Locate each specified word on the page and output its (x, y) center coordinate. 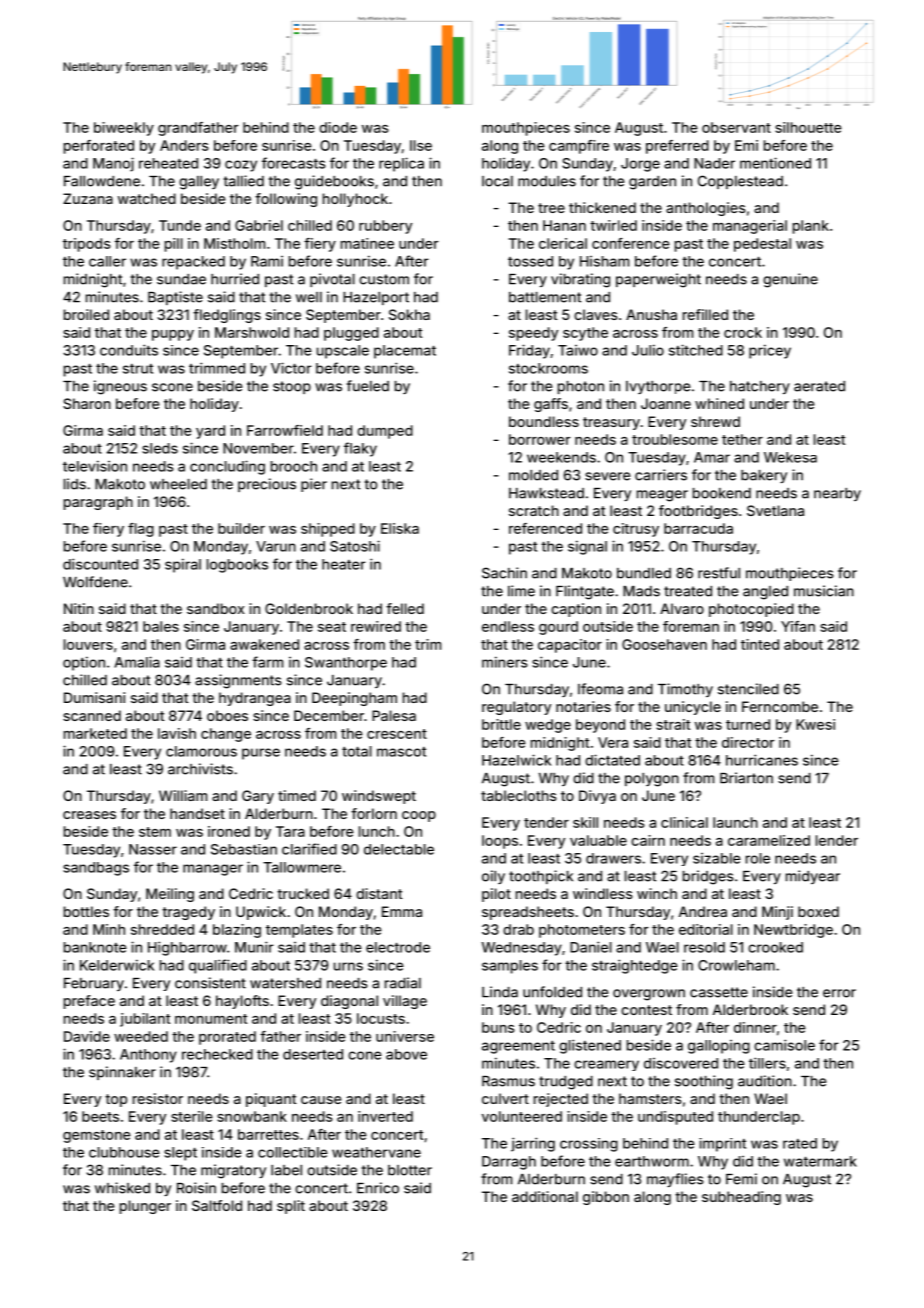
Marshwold (252, 332)
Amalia (137, 662)
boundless (544, 421)
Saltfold (217, 1205)
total (357, 751)
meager (662, 496)
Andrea (703, 911)
